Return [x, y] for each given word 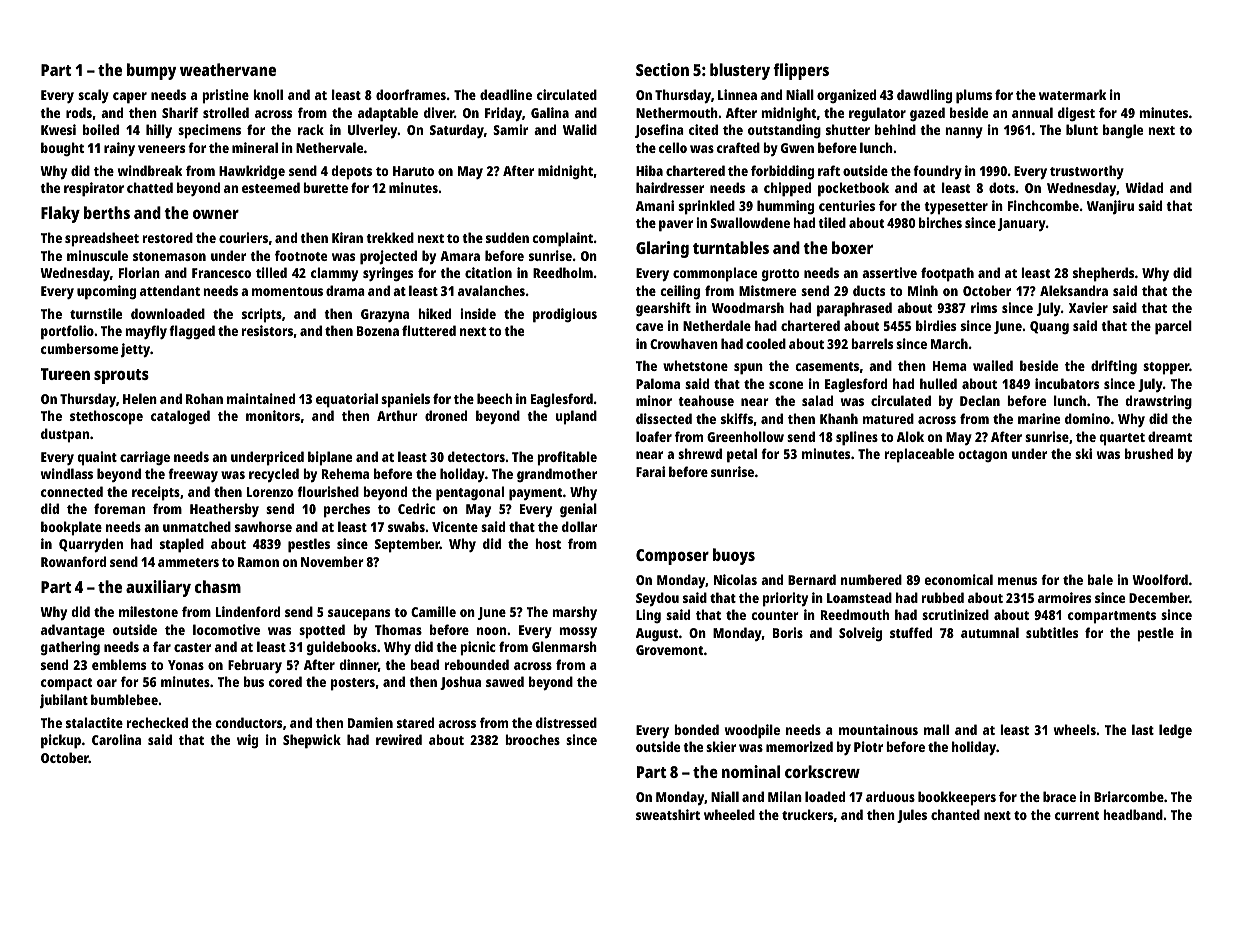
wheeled [729, 814]
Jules [912, 816]
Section [662, 69]
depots [351, 172]
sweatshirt [668, 814]
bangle [1123, 131]
